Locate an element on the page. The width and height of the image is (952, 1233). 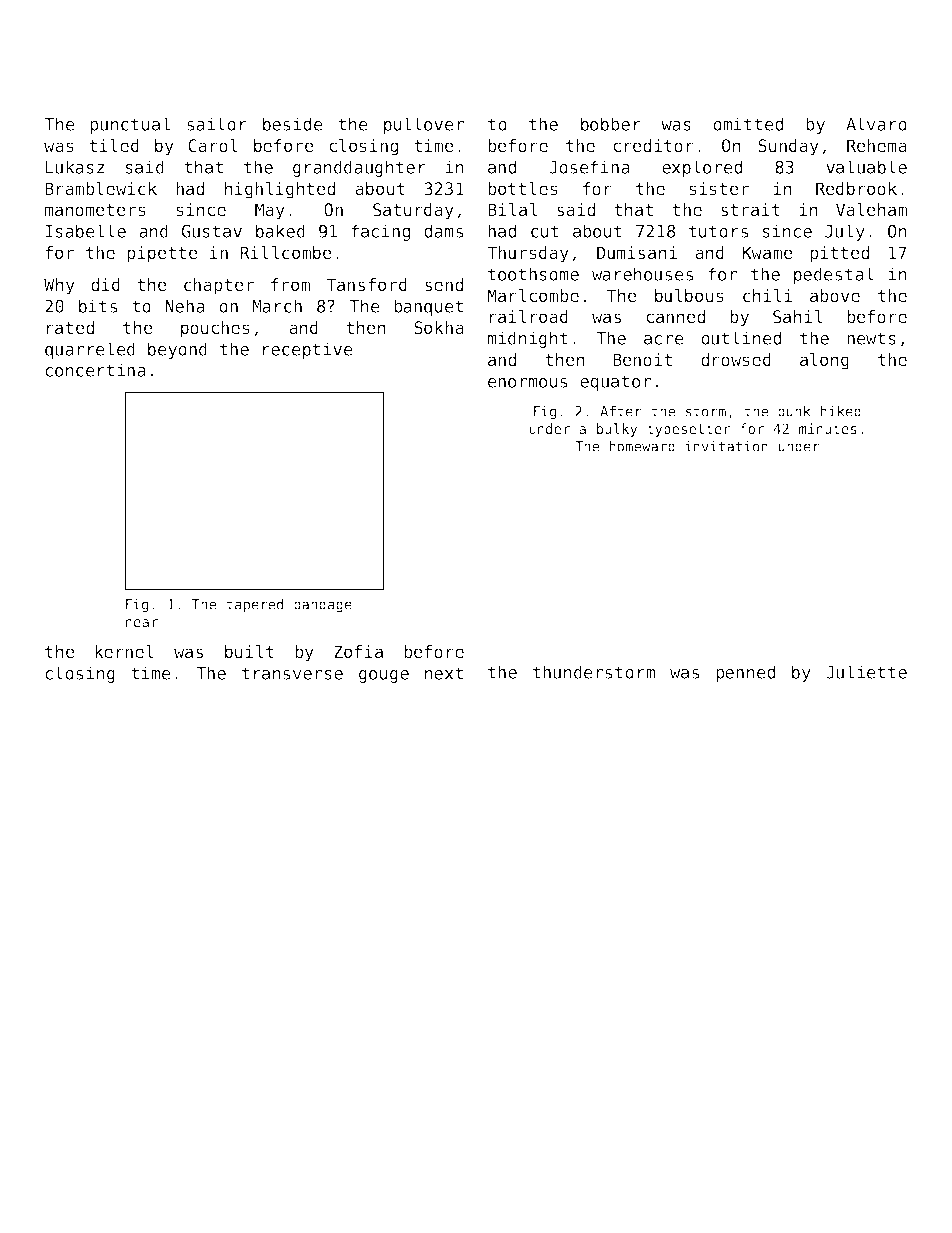
invitation is located at coordinates (726, 446).
